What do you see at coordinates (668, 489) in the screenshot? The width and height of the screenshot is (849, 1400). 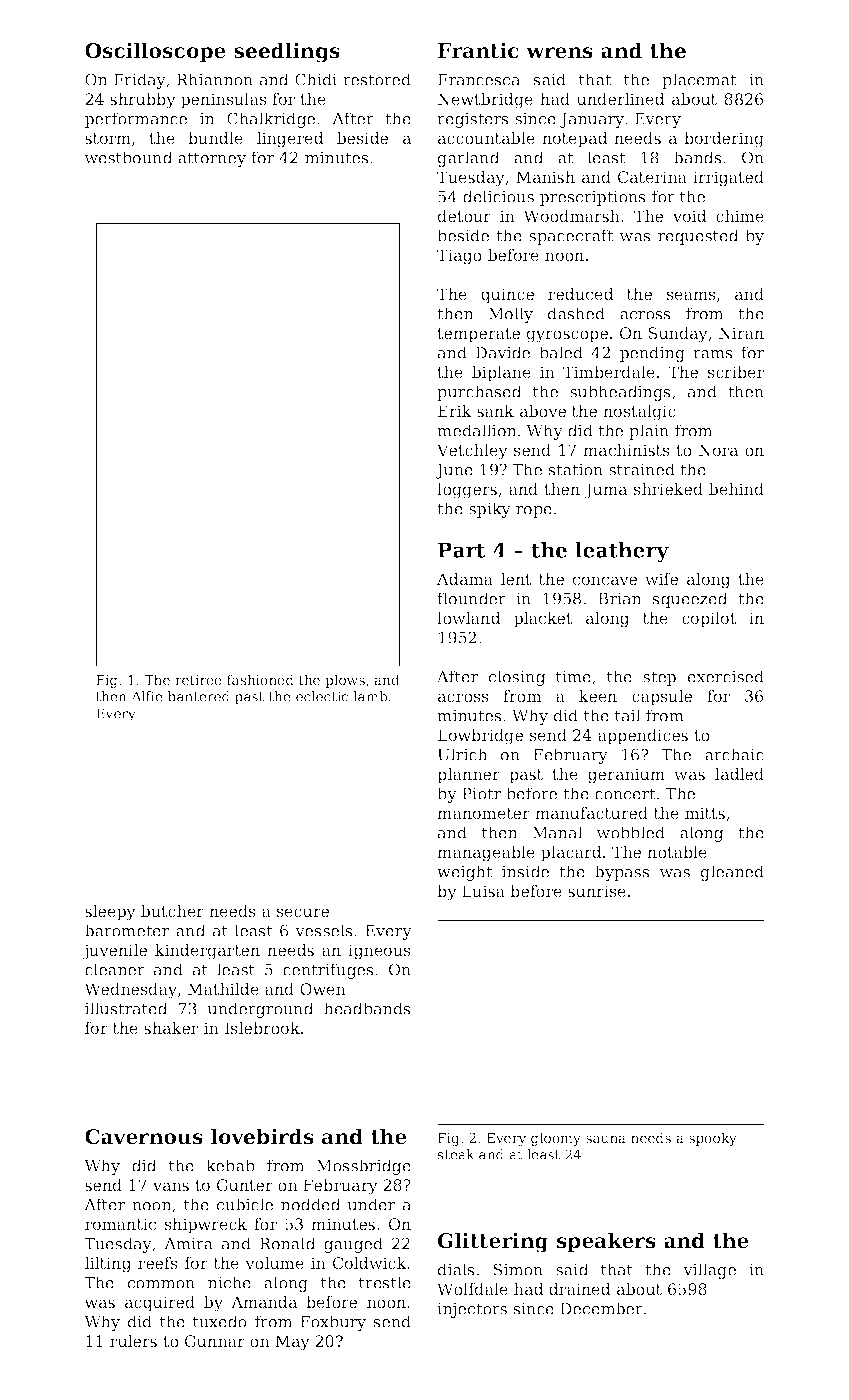 I see `shrieked` at bounding box center [668, 489].
